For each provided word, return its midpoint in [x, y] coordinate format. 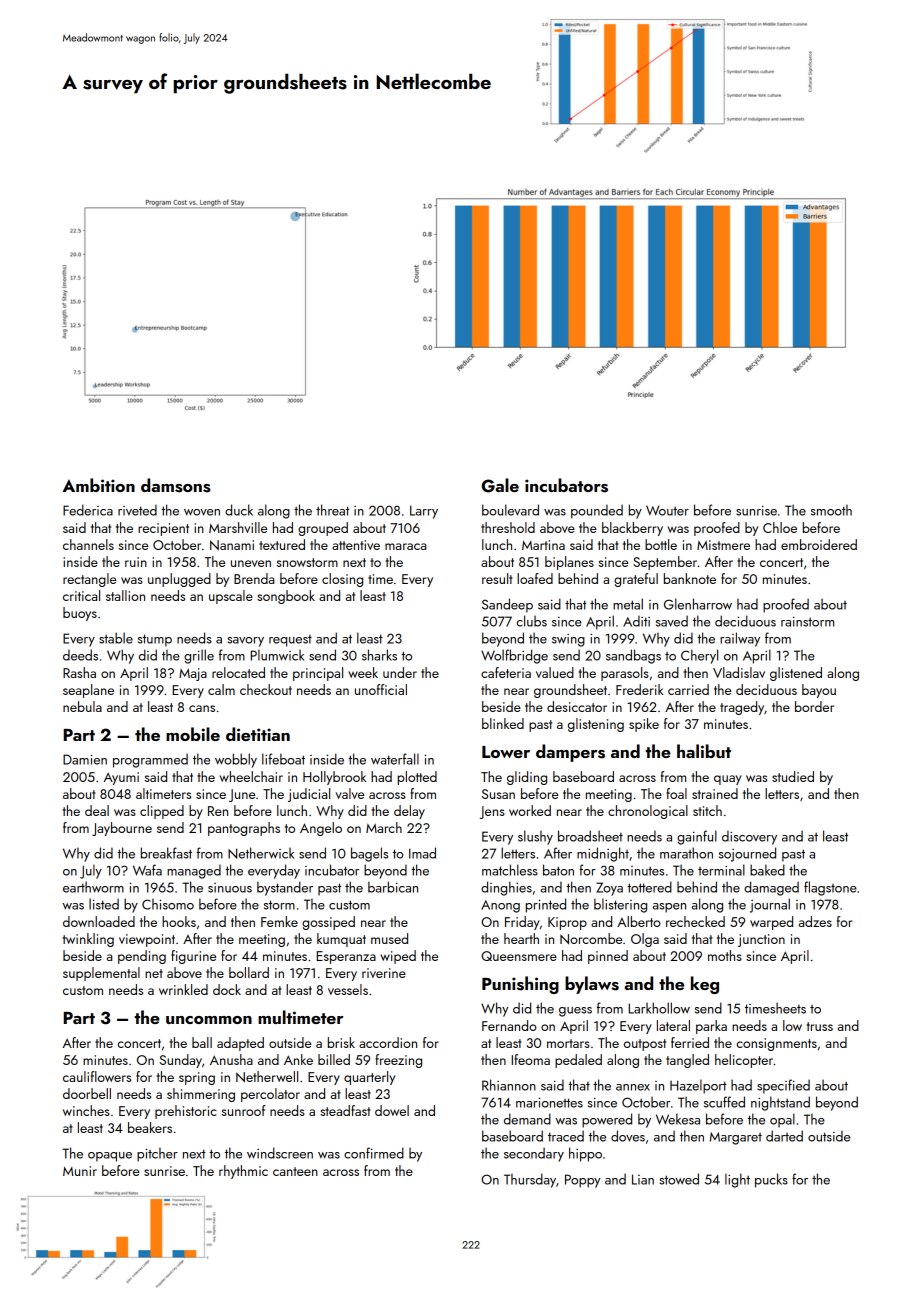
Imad [422, 853]
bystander [285, 888]
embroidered [819, 544]
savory [246, 642]
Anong [500, 906]
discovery [749, 837]
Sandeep [507, 605]
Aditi [636, 621]
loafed [535, 578]
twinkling [88, 940]
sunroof [244, 1110]
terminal [721, 870]
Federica [88, 510]
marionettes [549, 1102]
